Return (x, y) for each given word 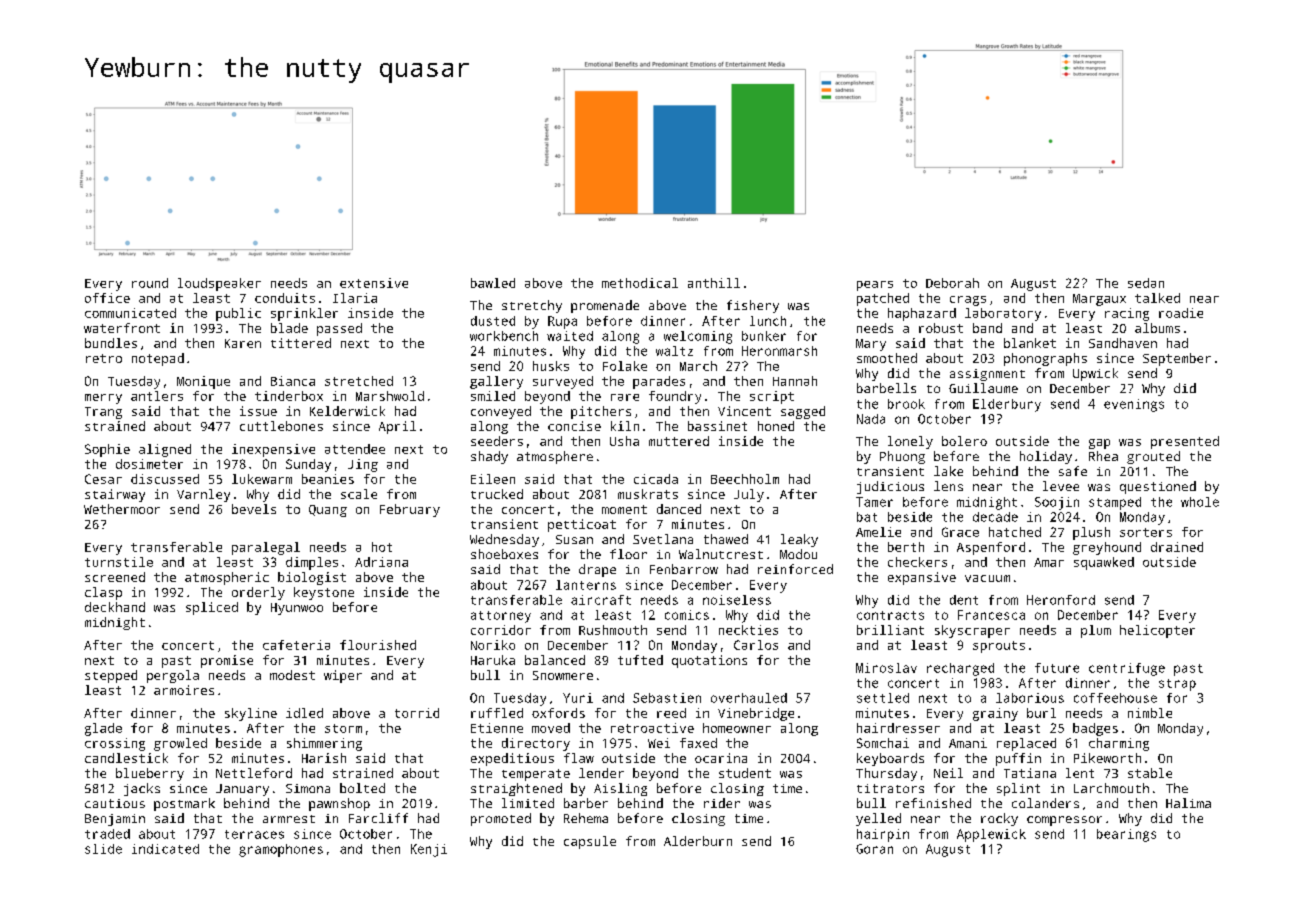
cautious (115, 803)
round (150, 283)
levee (1061, 486)
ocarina (721, 758)
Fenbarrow (684, 569)
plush (1091, 533)
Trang (103, 413)
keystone (324, 593)
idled (304, 713)
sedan (1146, 283)
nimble (1150, 713)
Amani (968, 743)
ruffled (497, 713)
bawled (493, 283)
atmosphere (555, 457)
